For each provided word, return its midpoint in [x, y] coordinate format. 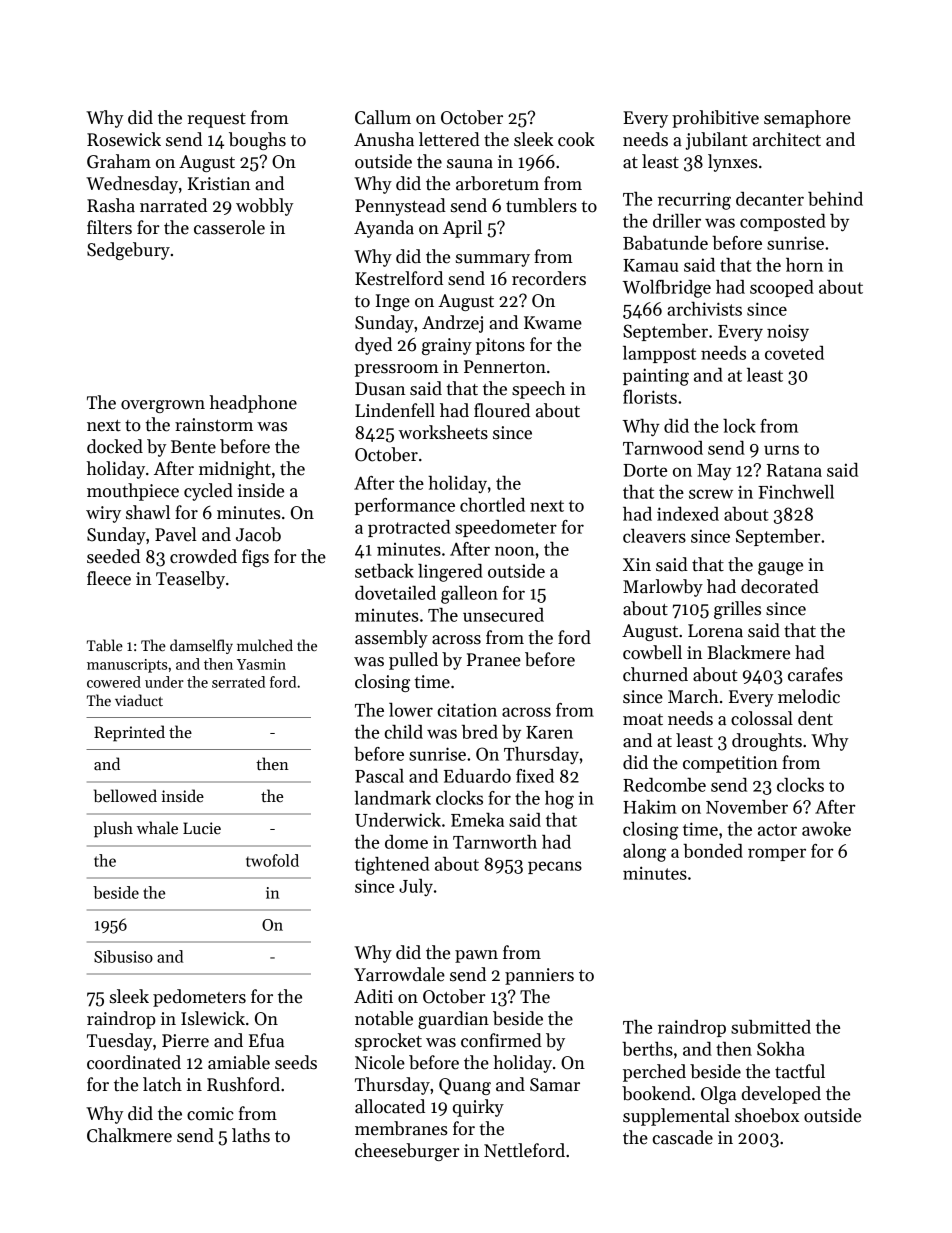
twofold [272, 860]
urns [781, 450]
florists [650, 397]
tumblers [541, 205]
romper [777, 854]
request [216, 120]
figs [255, 558]
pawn [476, 956]
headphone [253, 404]
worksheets [443, 432]
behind [835, 199]
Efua [266, 1040]
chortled [492, 505]
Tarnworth [495, 842]
